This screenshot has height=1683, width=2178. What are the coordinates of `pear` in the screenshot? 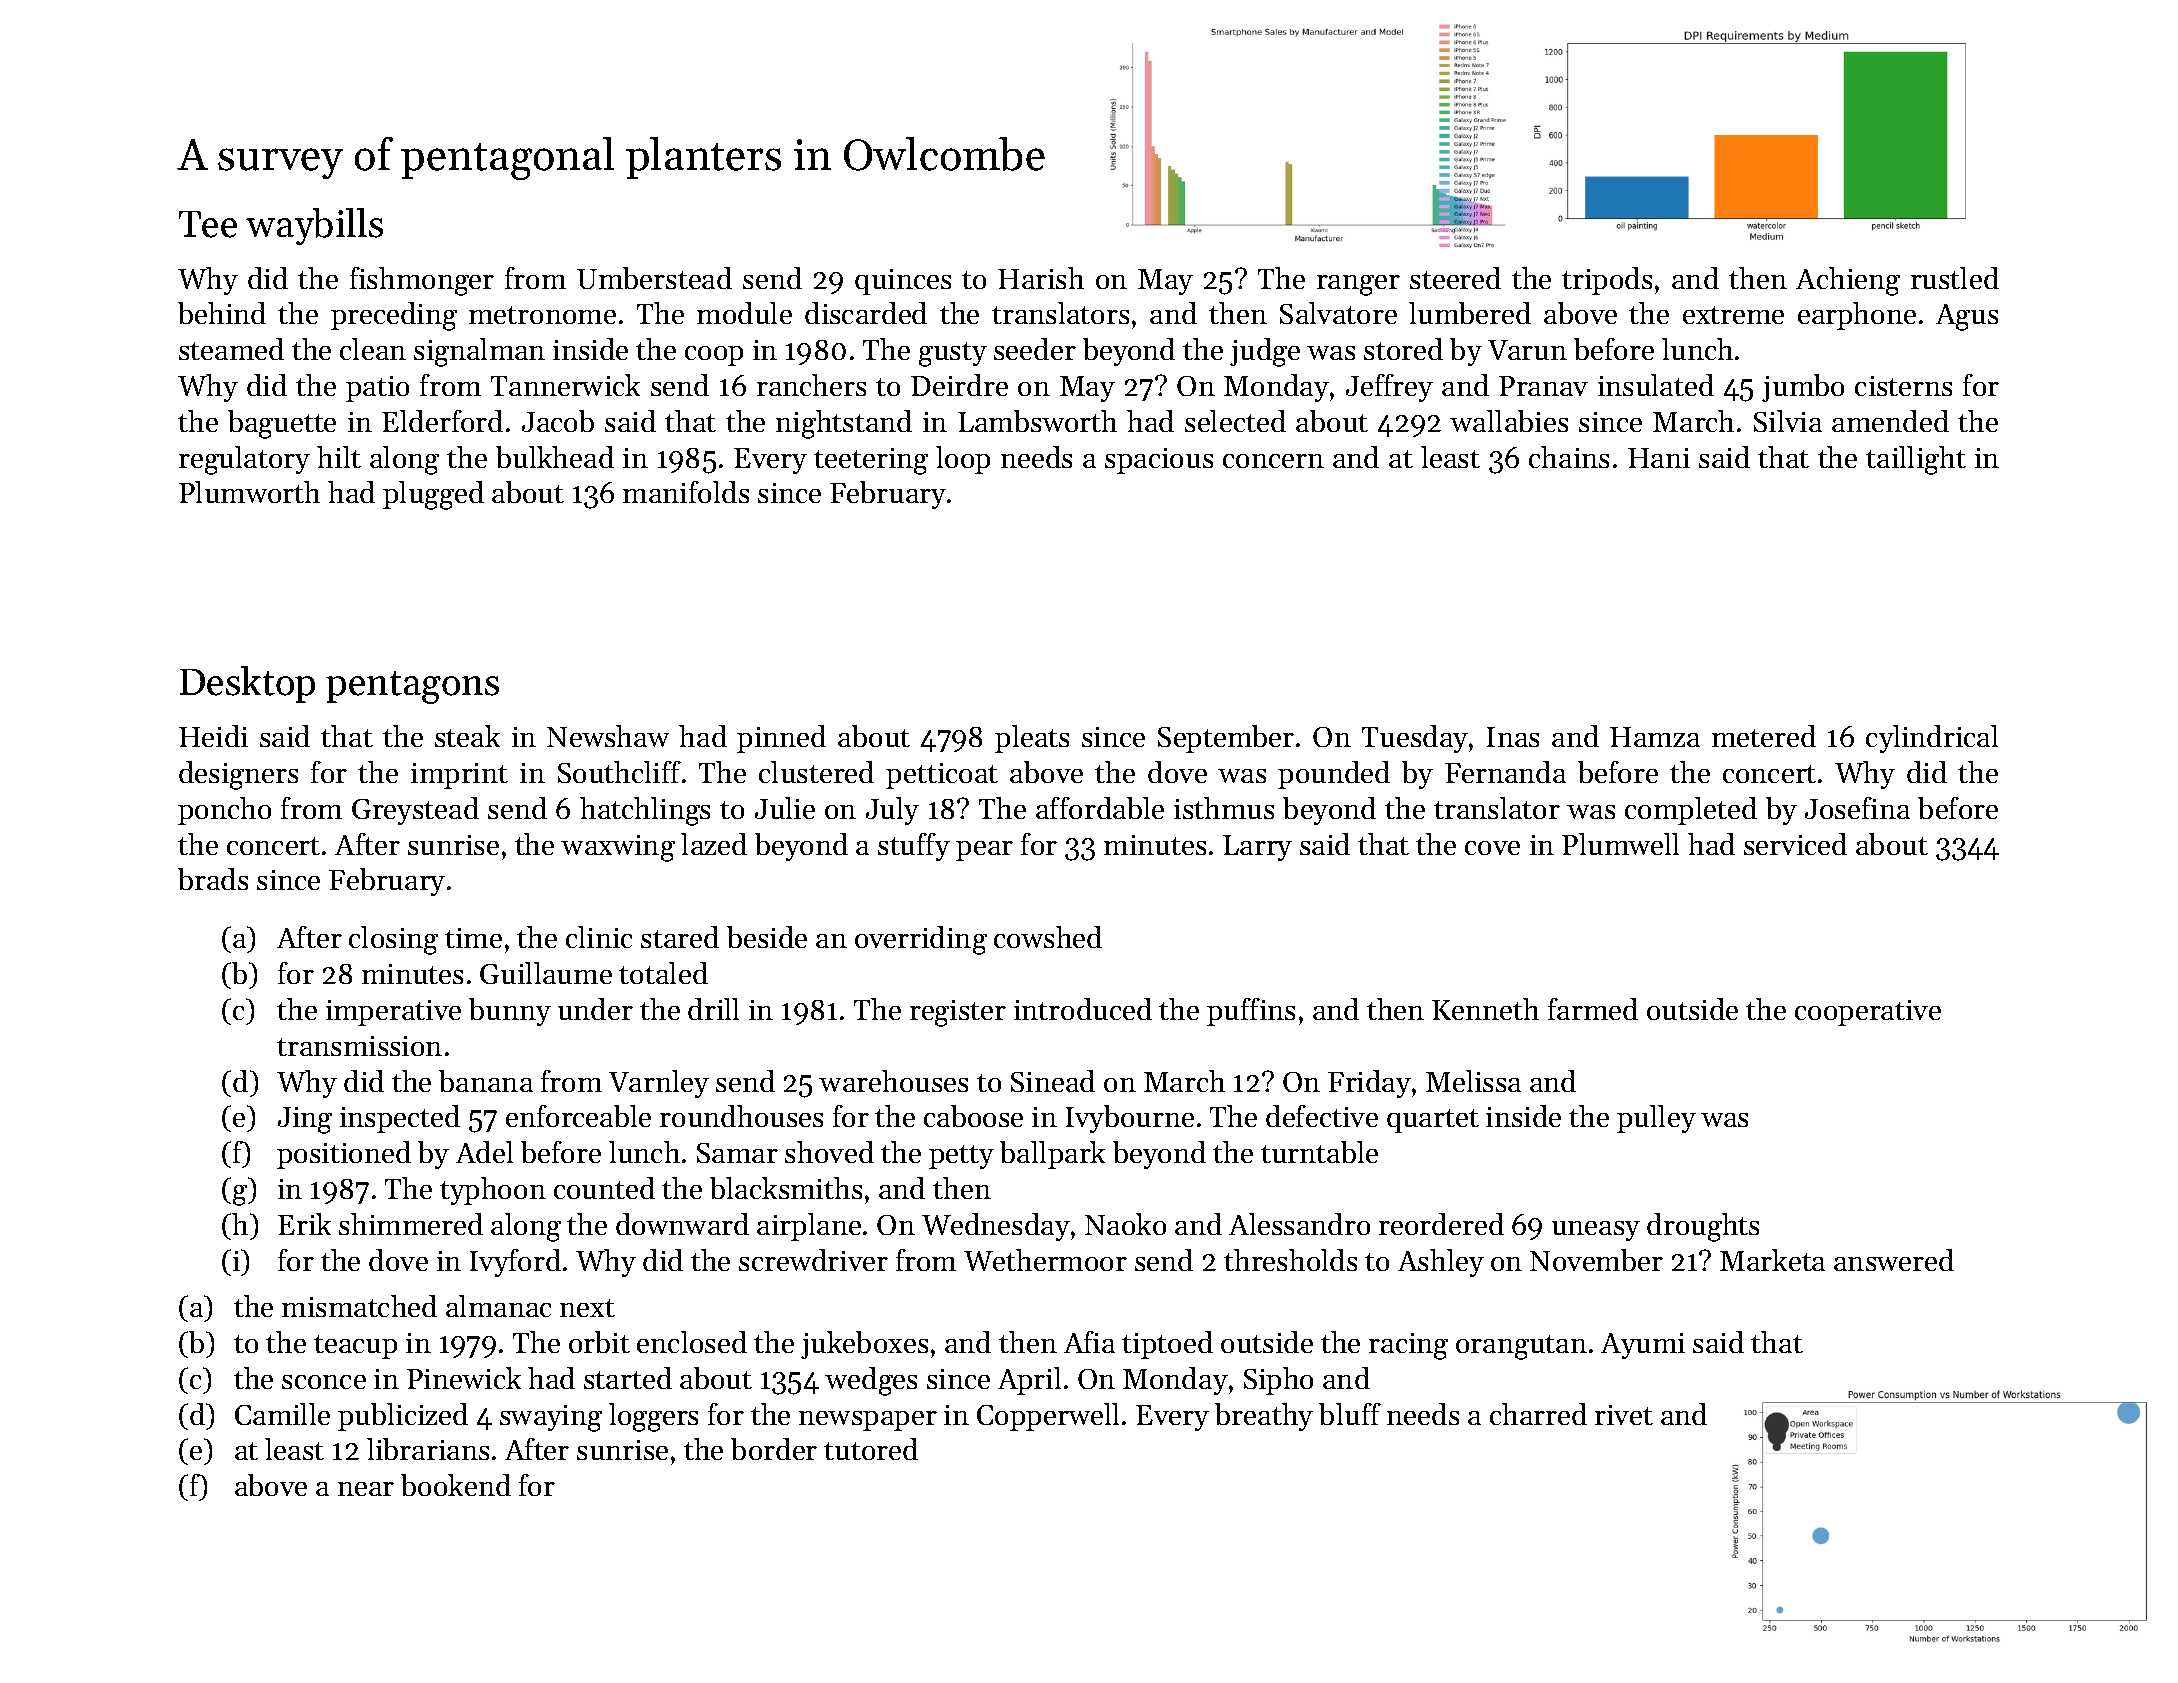 It's located at (984, 851).
